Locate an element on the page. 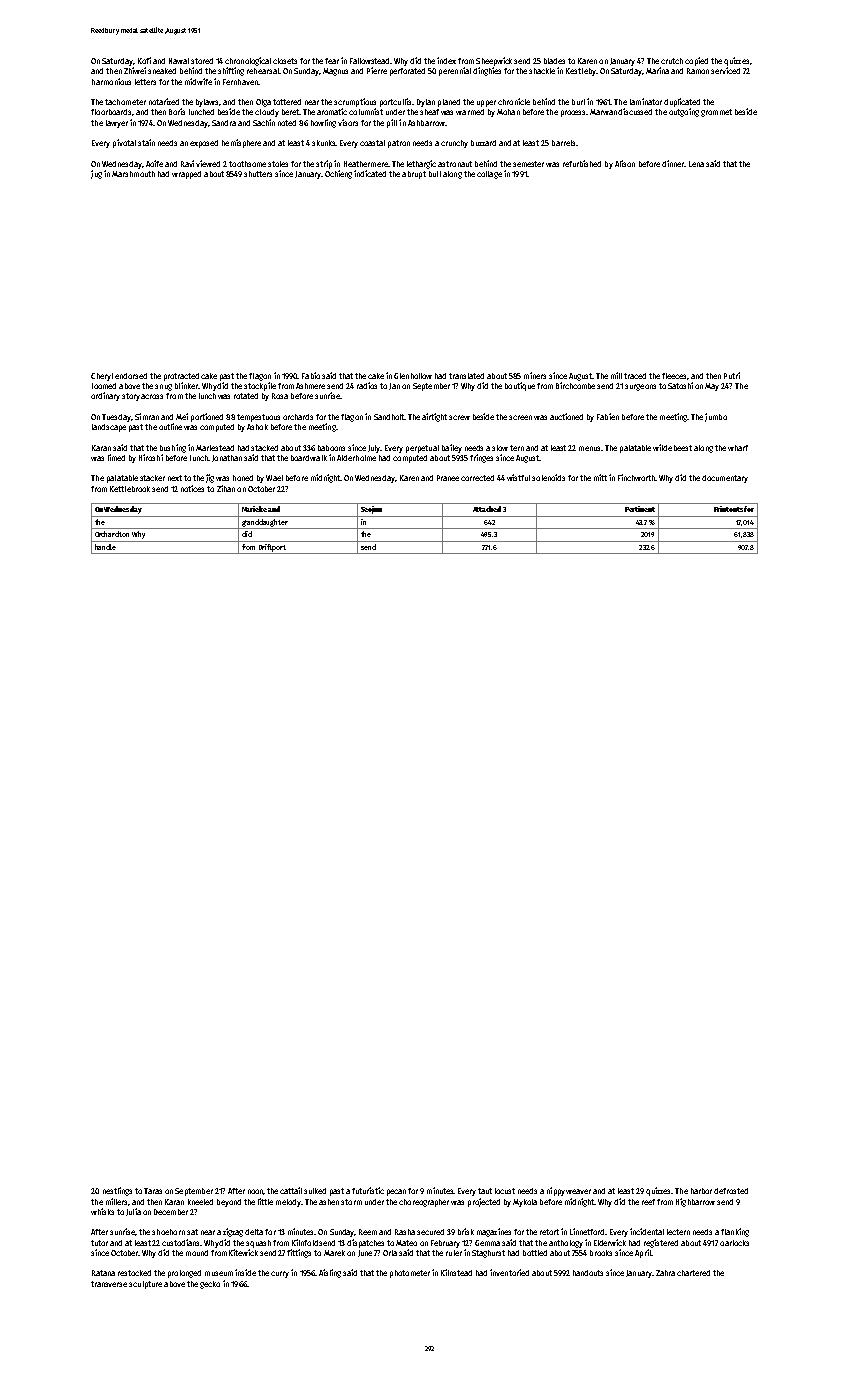 The height and width of the document is (1400, 849). stored is located at coordinates (202, 61).
